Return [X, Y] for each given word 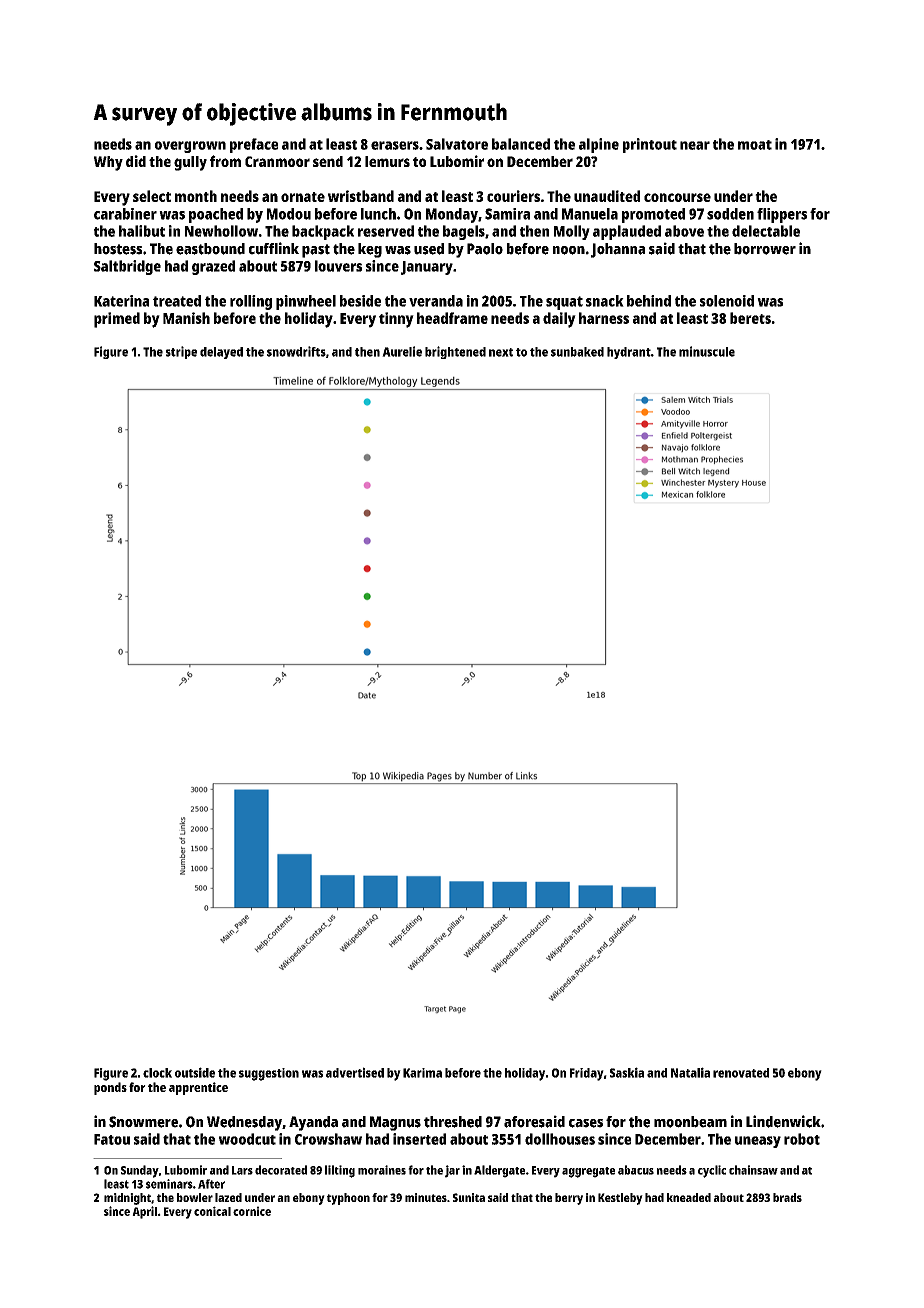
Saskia [627, 1072]
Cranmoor [277, 161]
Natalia [690, 1072]
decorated [281, 1170]
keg [370, 250]
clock [157, 1073]
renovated [741, 1073]
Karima [422, 1073]
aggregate [588, 1172]
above [684, 231]
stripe [181, 352]
